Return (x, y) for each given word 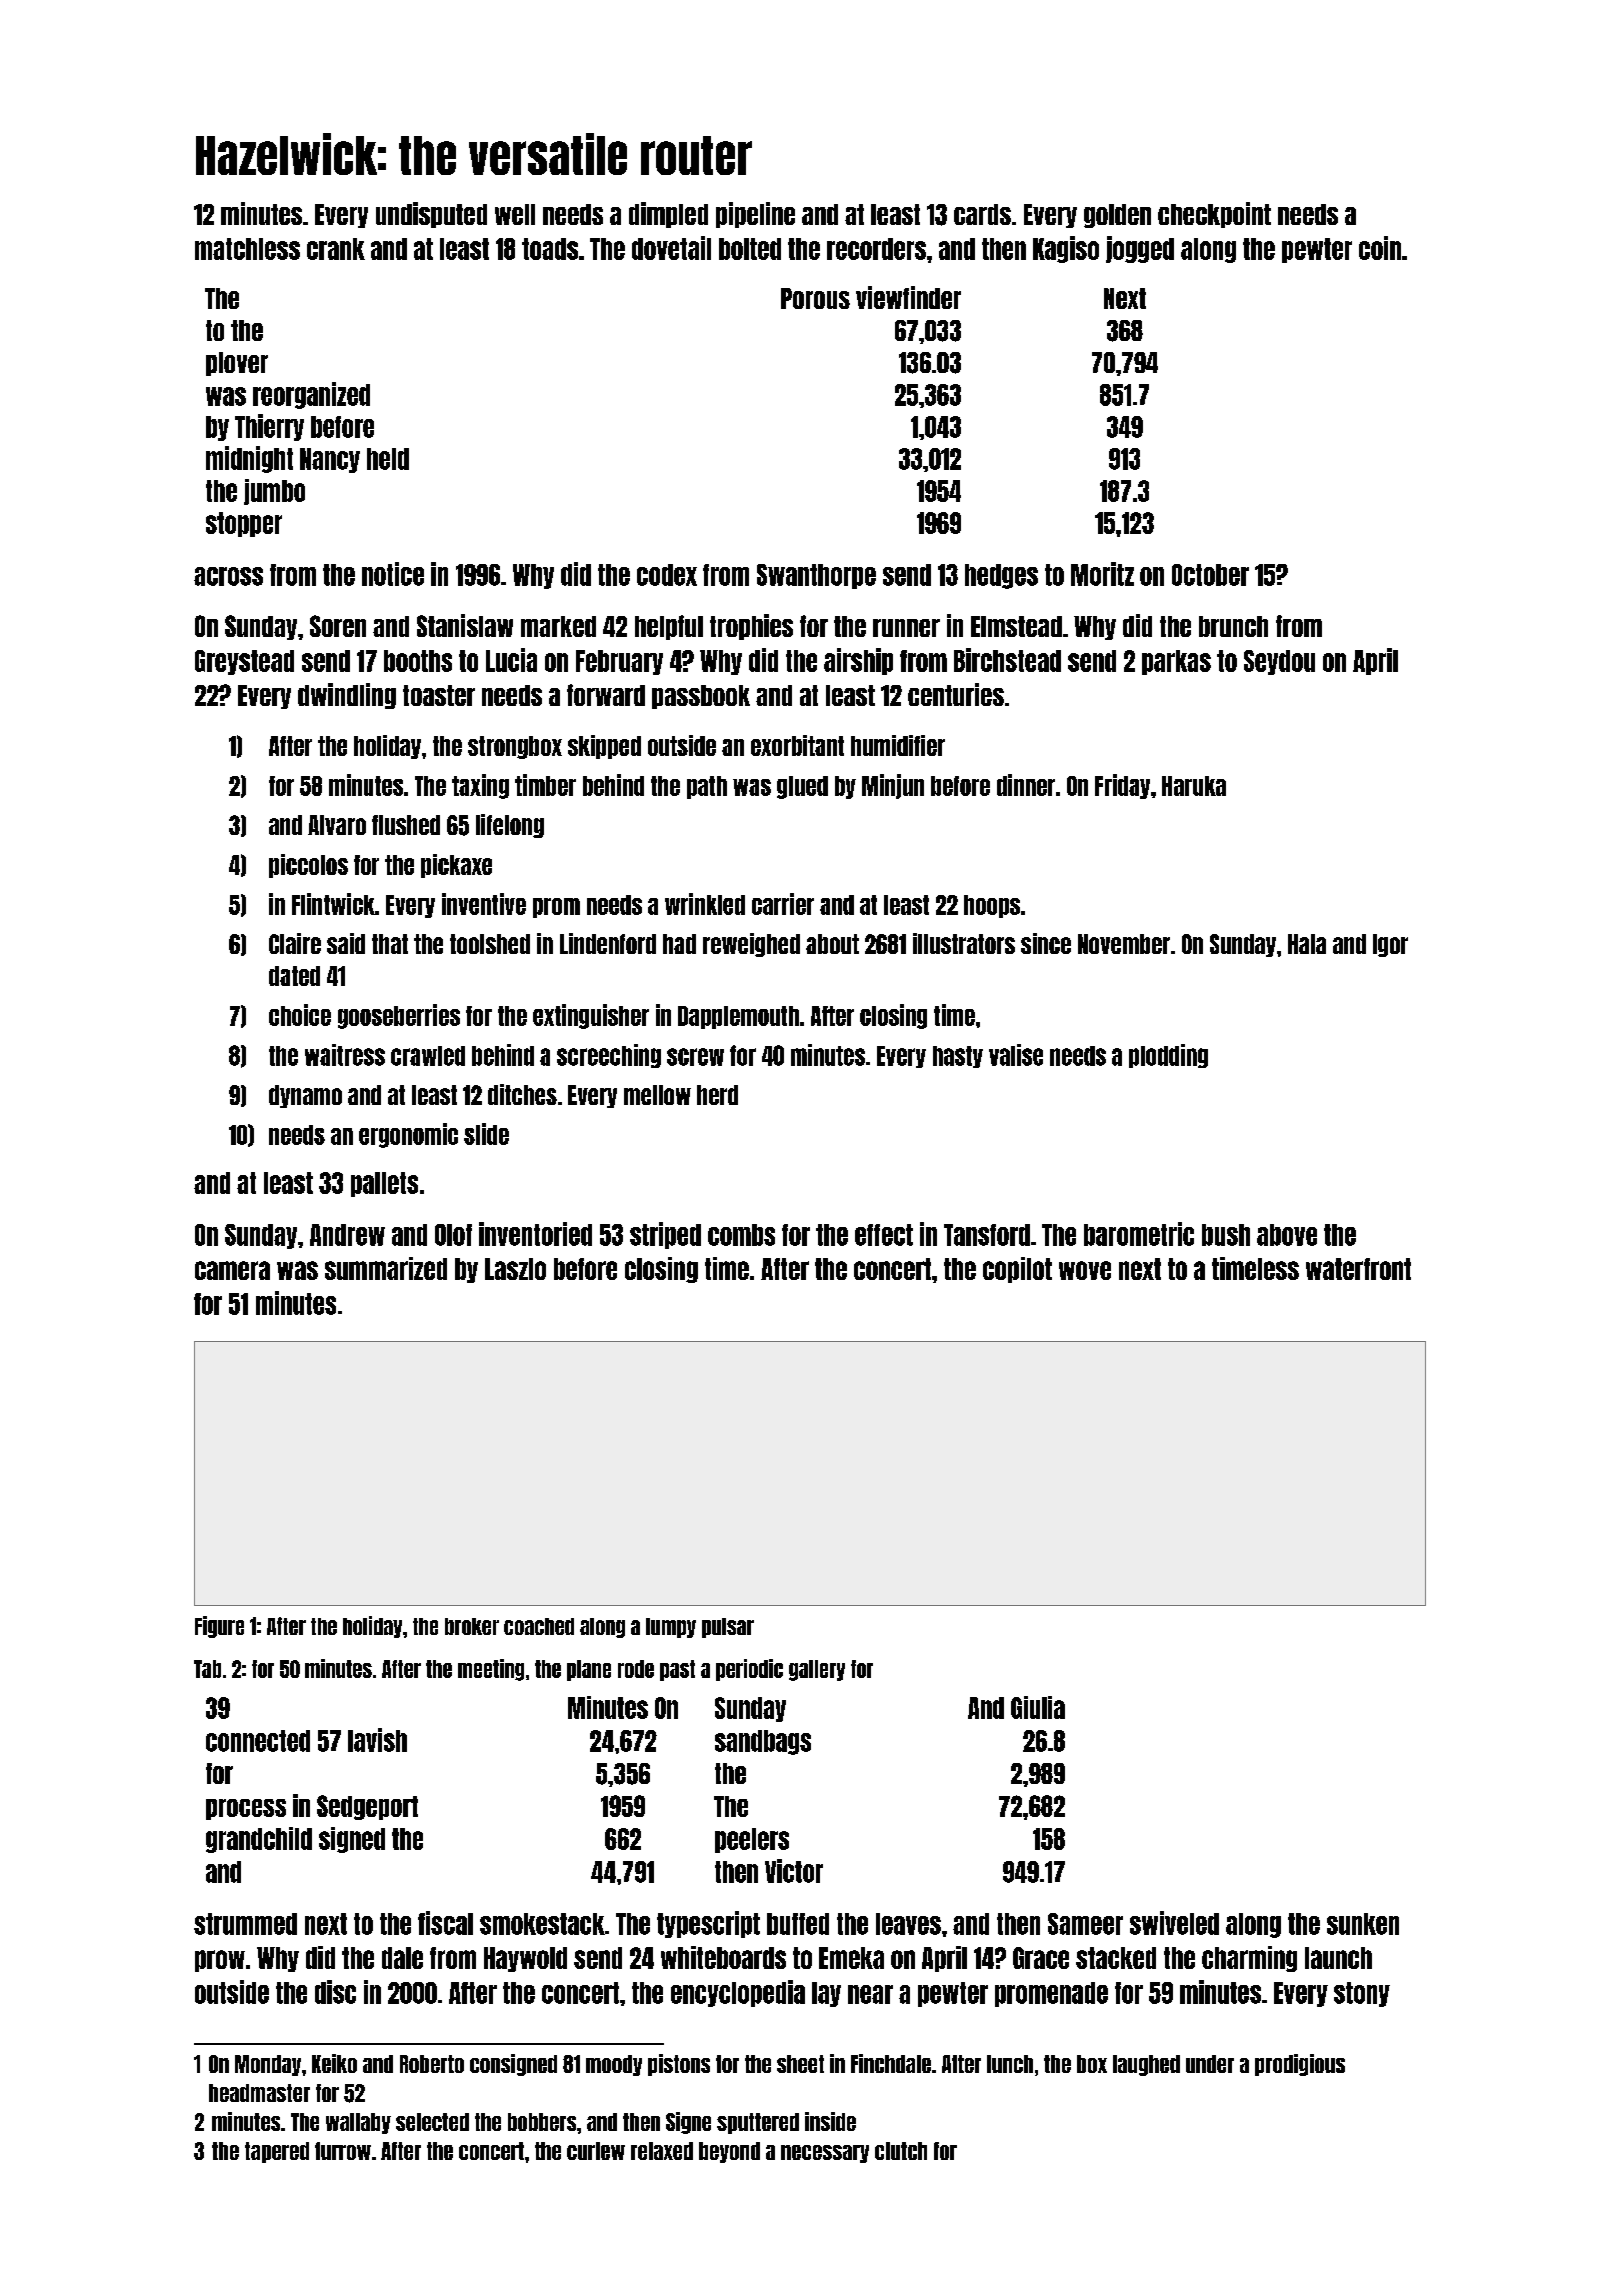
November (1124, 944)
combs (741, 1235)
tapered (277, 2152)
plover (237, 364)
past (677, 1670)
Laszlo (515, 1269)
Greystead (244, 662)
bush (1226, 1235)
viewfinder (908, 297)
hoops (992, 906)
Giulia (1038, 1707)
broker (472, 1626)
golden (1117, 216)
